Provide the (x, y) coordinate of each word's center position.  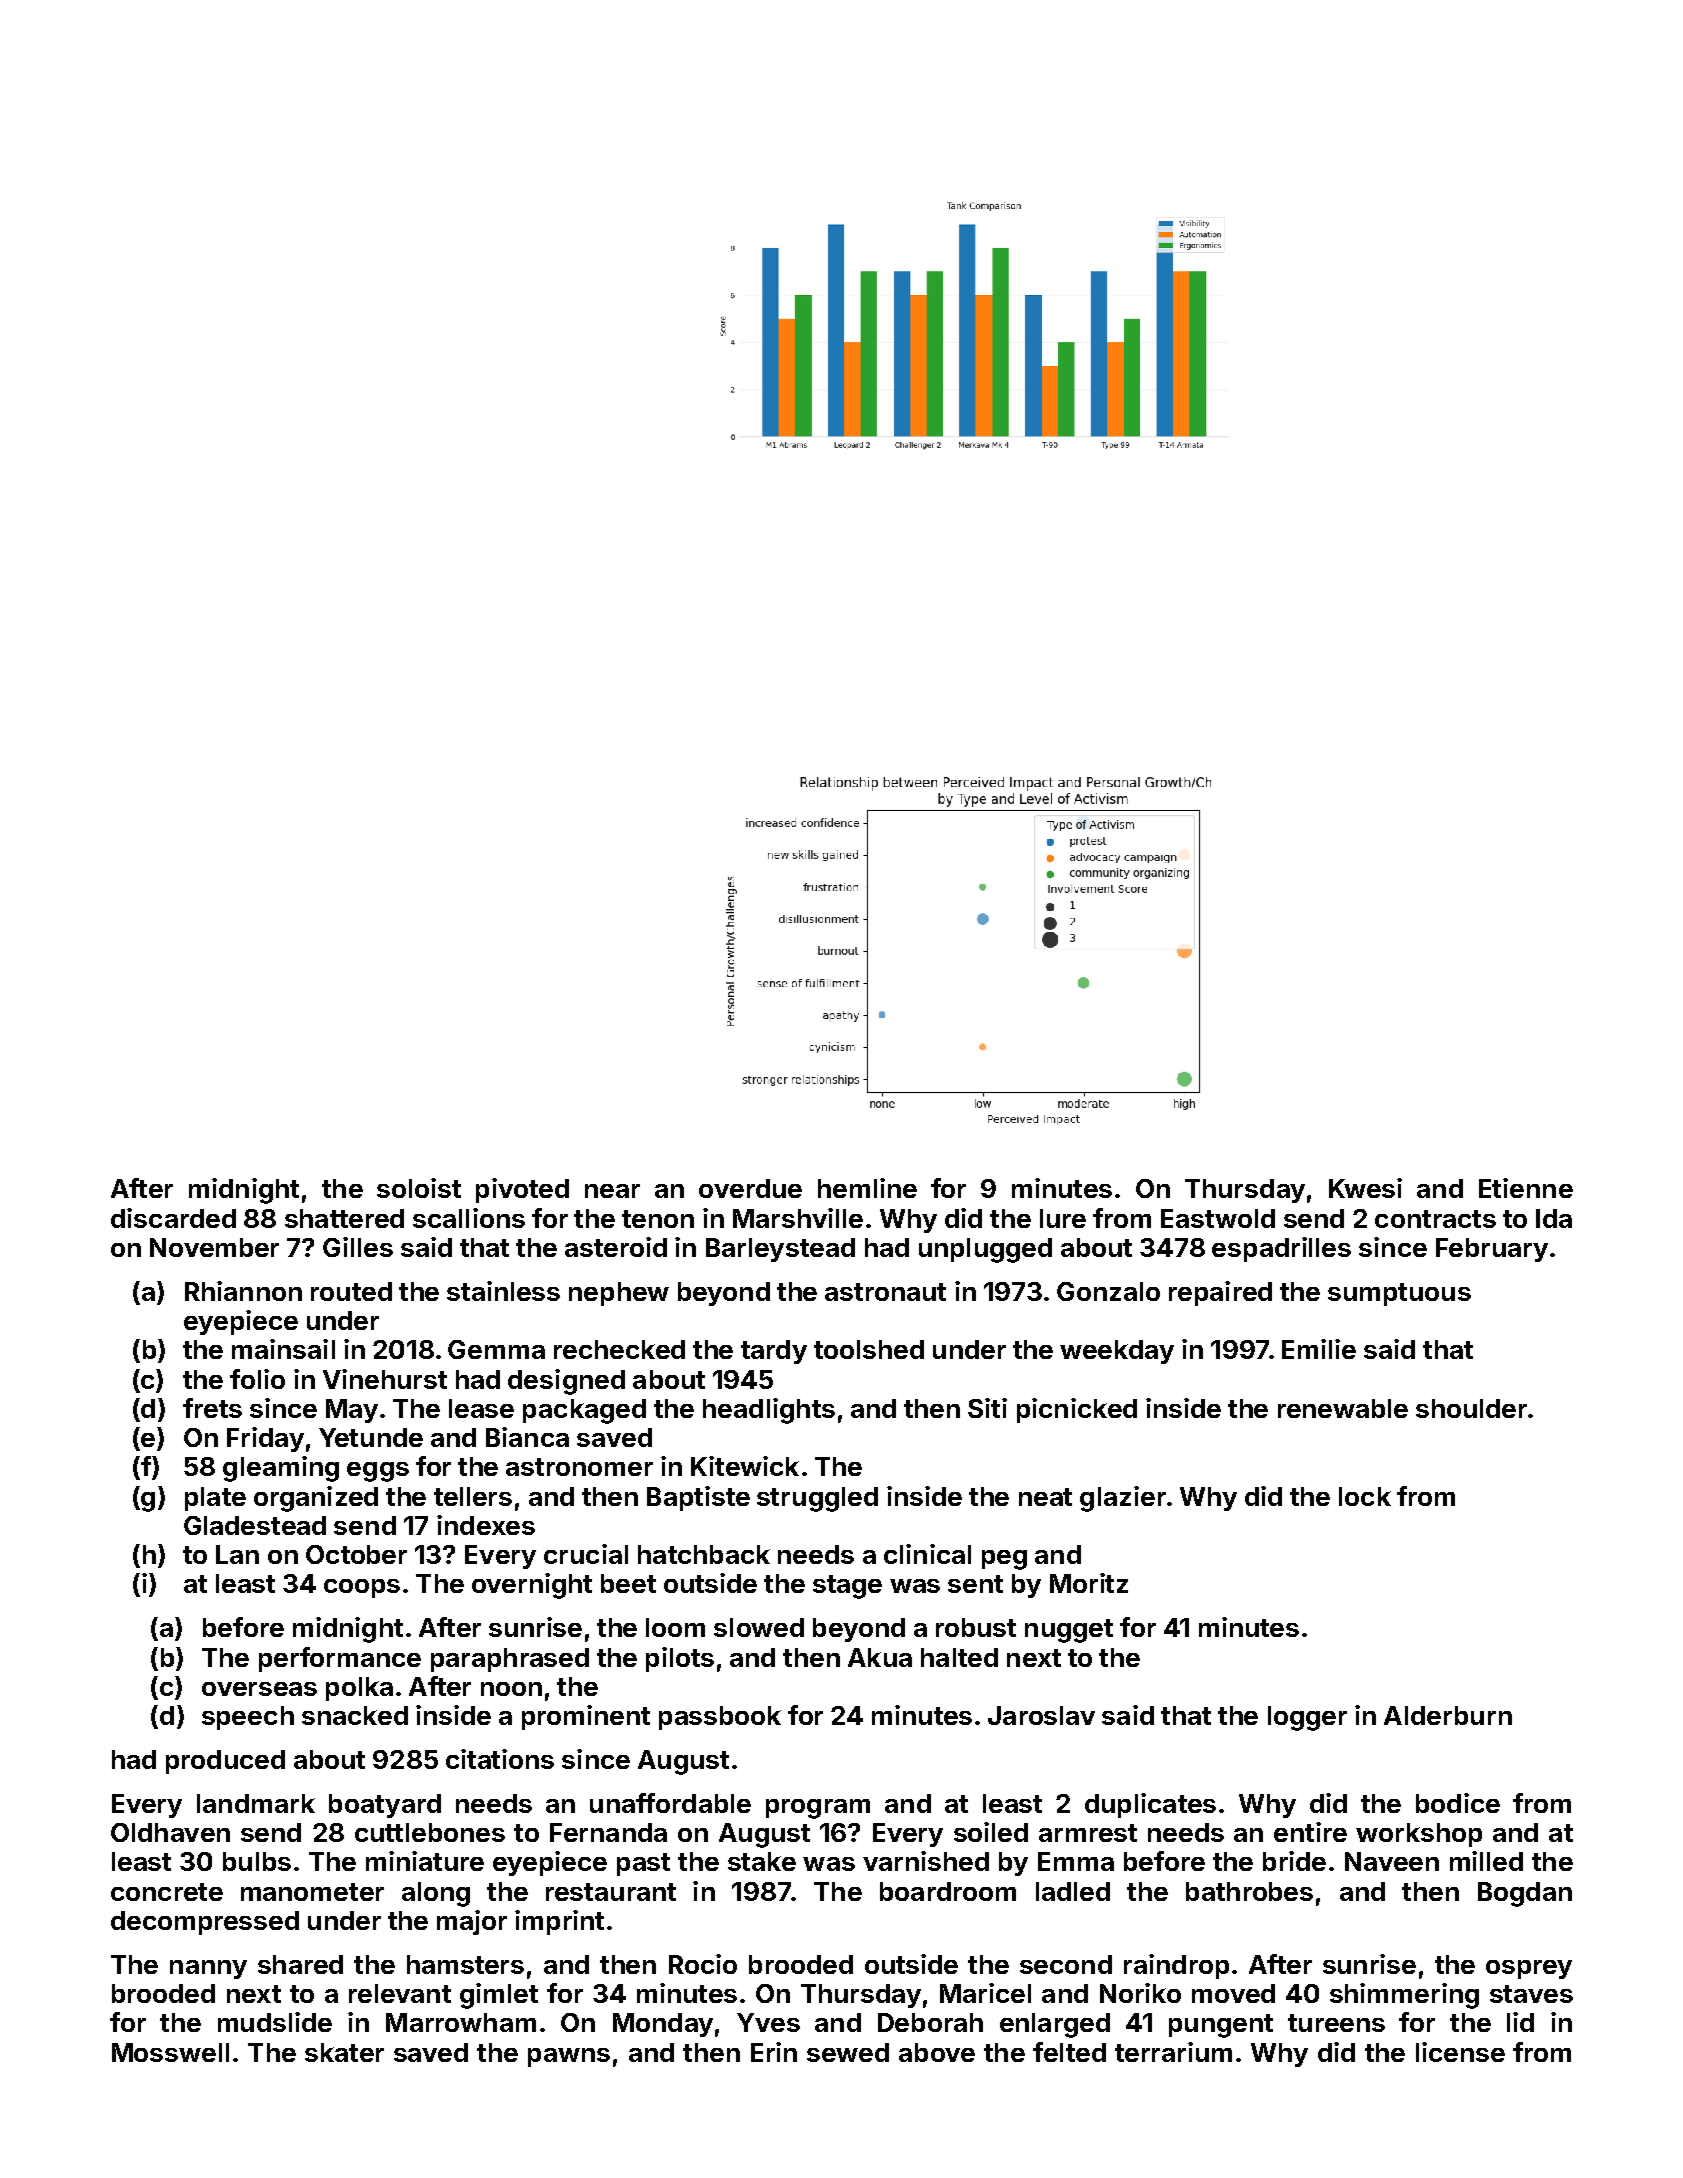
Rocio (703, 1964)
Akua (880, 1657)
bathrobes (1249, 1891)
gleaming (281, 1469)
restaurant (611, 1892)
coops (362, 1588)
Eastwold (1218, 1218)
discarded (173, 1218)
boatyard (385, 1806)
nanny (208, 1969)
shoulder (1471, 1408)
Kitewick (745, 1466)
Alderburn (1448, 1715)
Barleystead (780, 1250)
